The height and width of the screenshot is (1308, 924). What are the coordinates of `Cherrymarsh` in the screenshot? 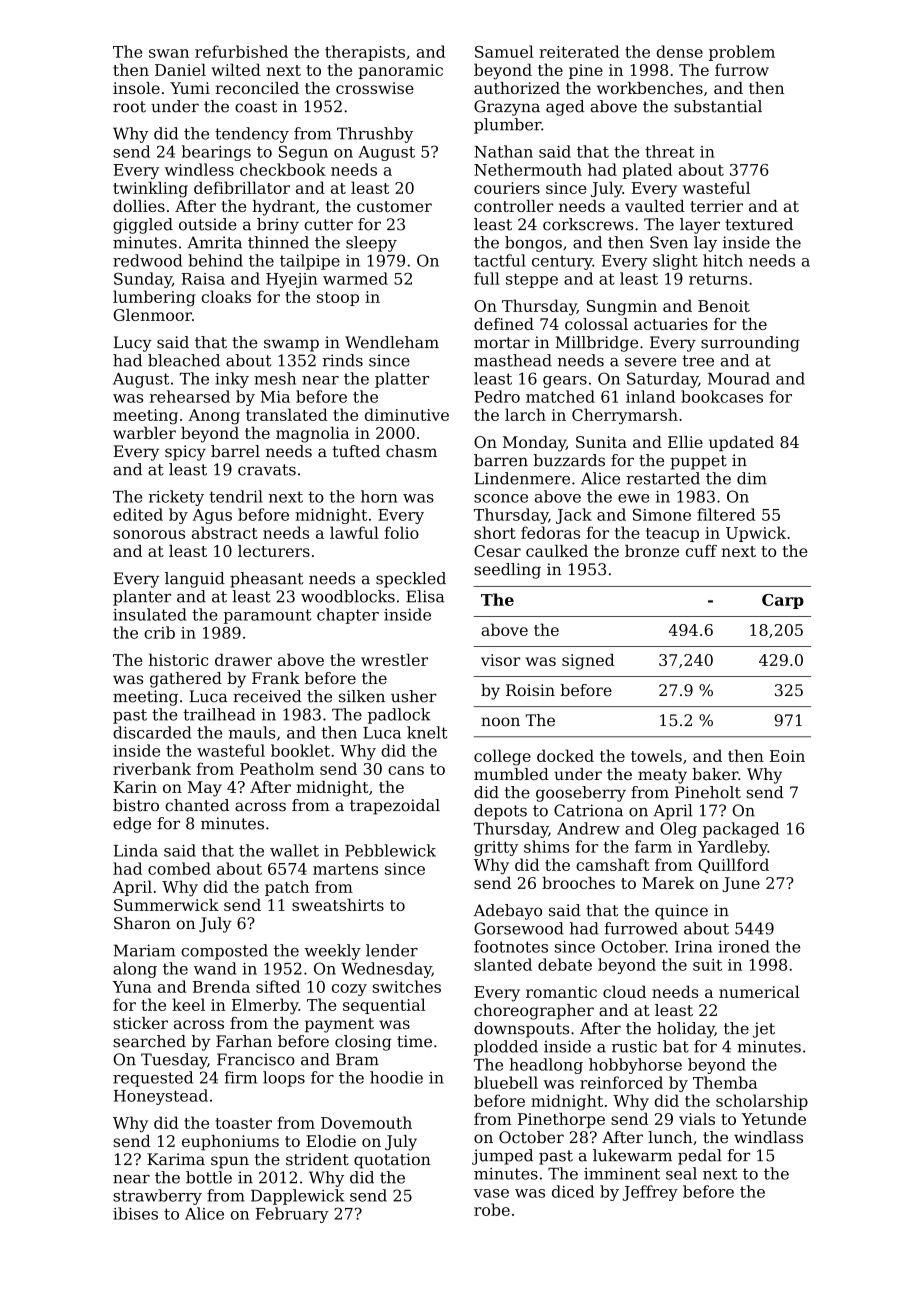 It's located at (625, 416).
